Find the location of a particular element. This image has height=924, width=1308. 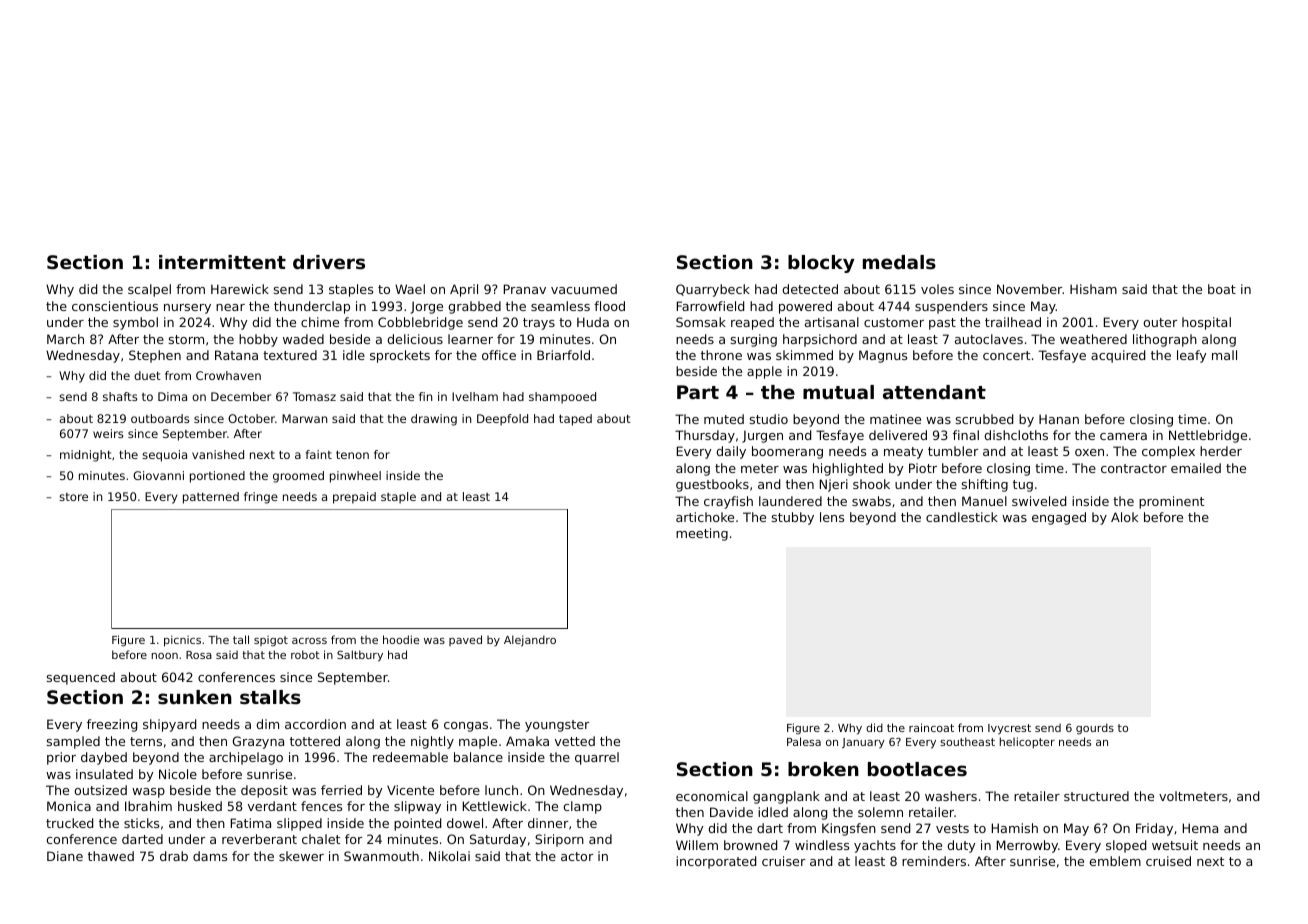

prominent is located at coordinates (1171, 502).
